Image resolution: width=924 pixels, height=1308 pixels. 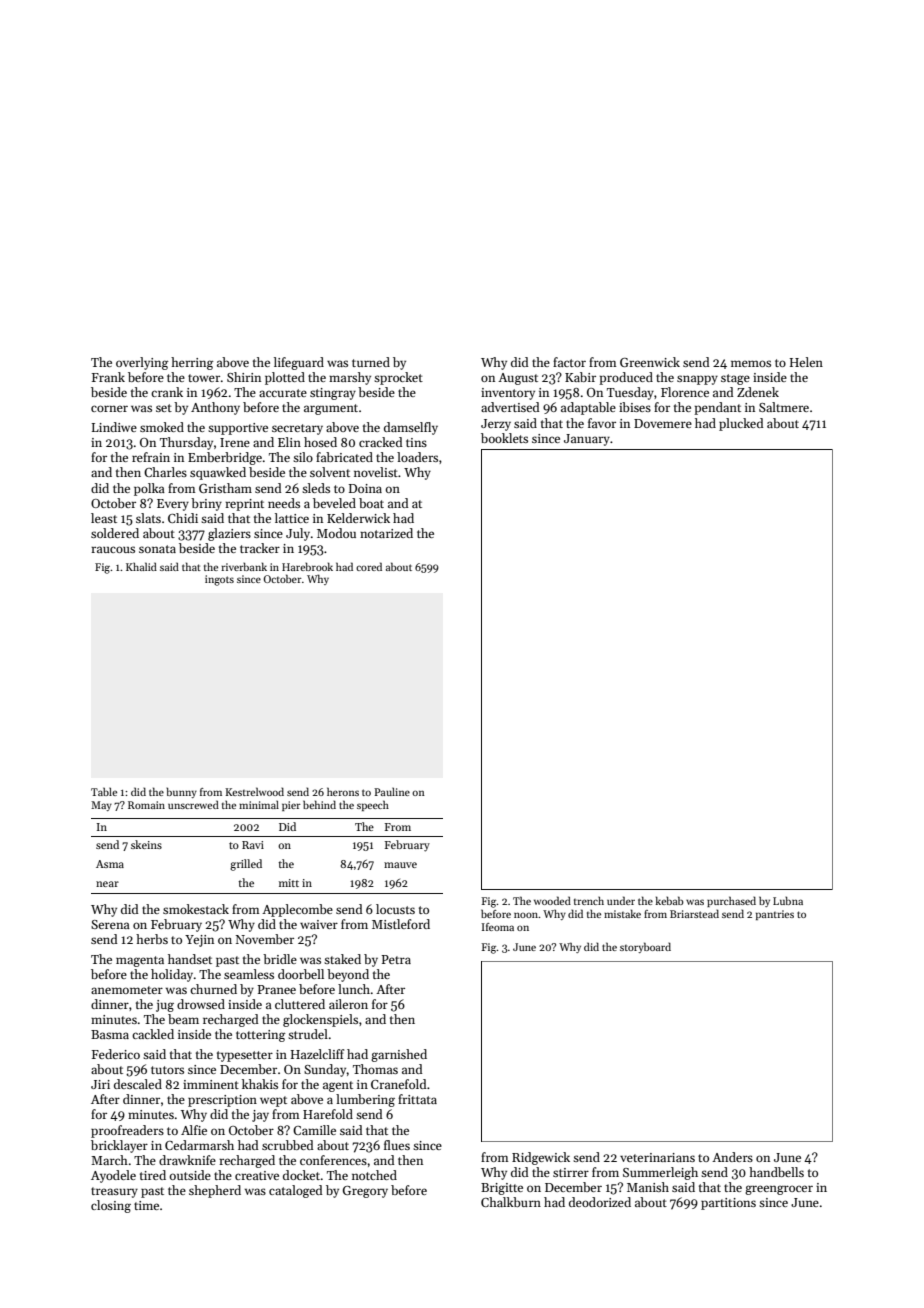 I want to click on Gregory, so click(x=365, y=1192).
